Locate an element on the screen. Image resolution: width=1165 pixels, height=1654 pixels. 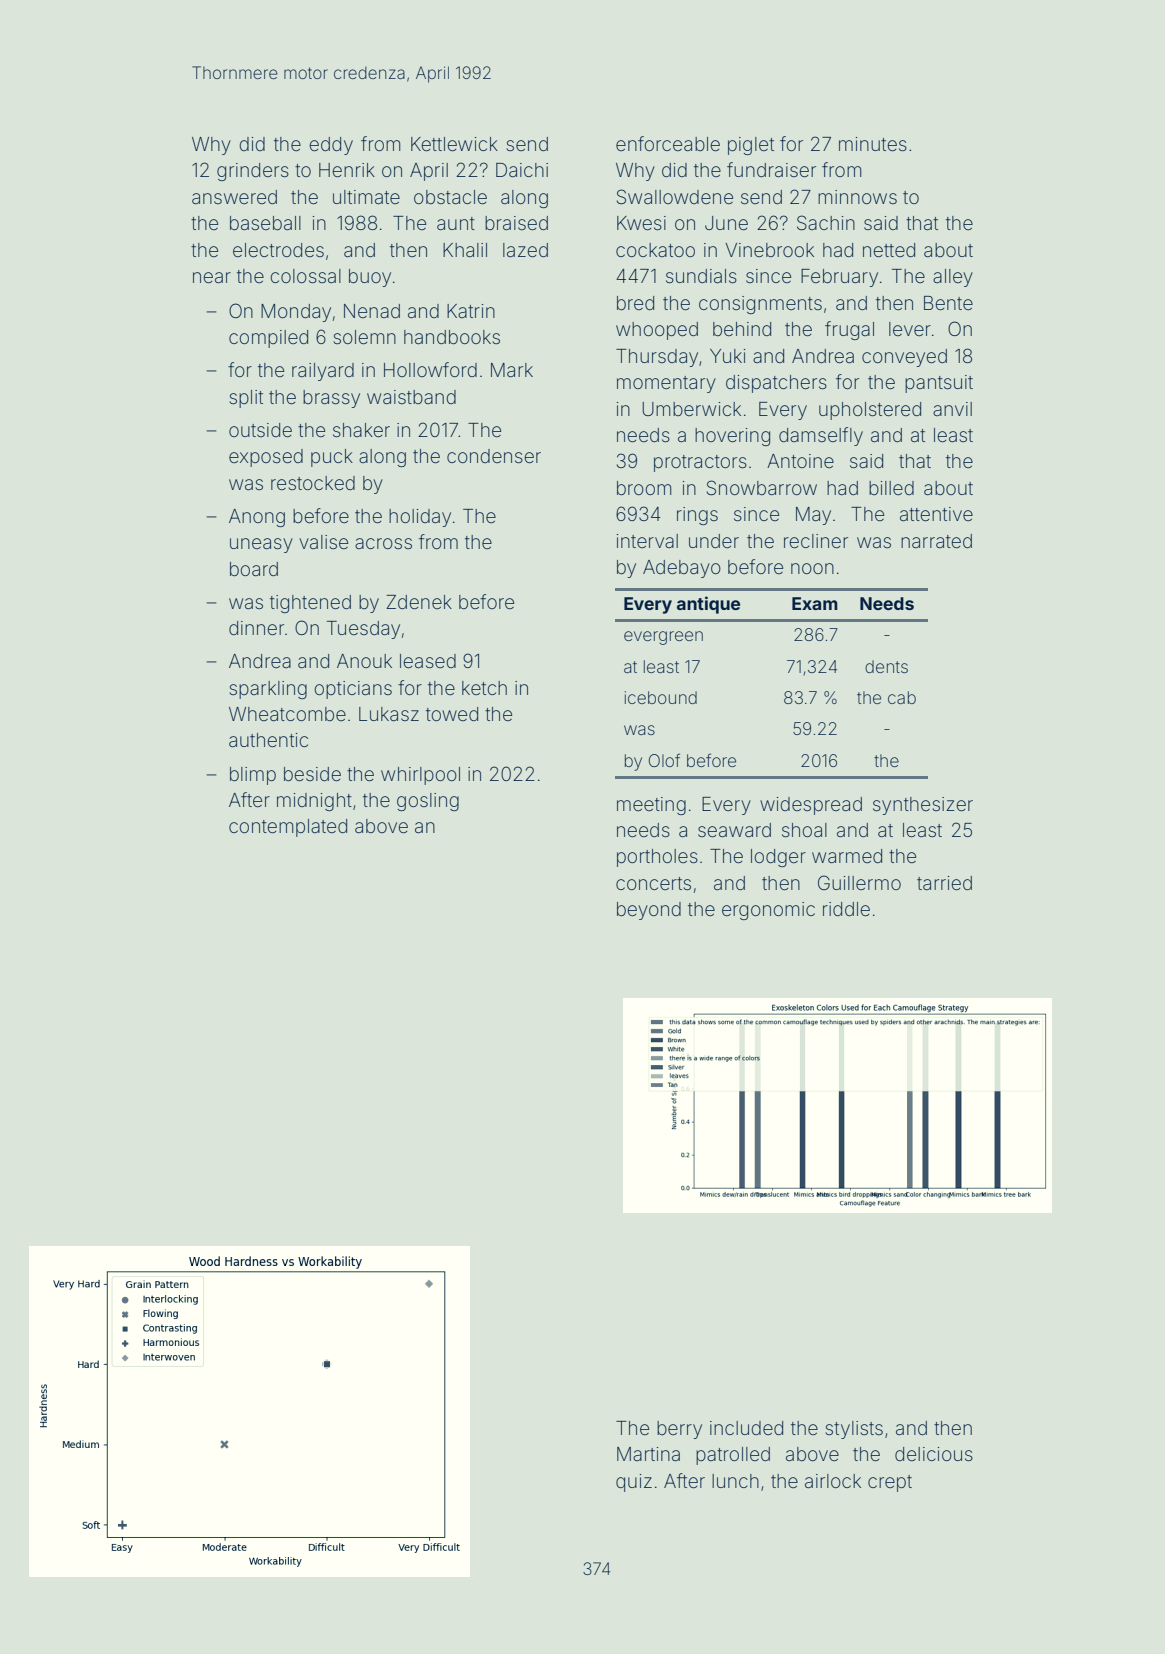
Daichi is located at coordinates (522, 170).
